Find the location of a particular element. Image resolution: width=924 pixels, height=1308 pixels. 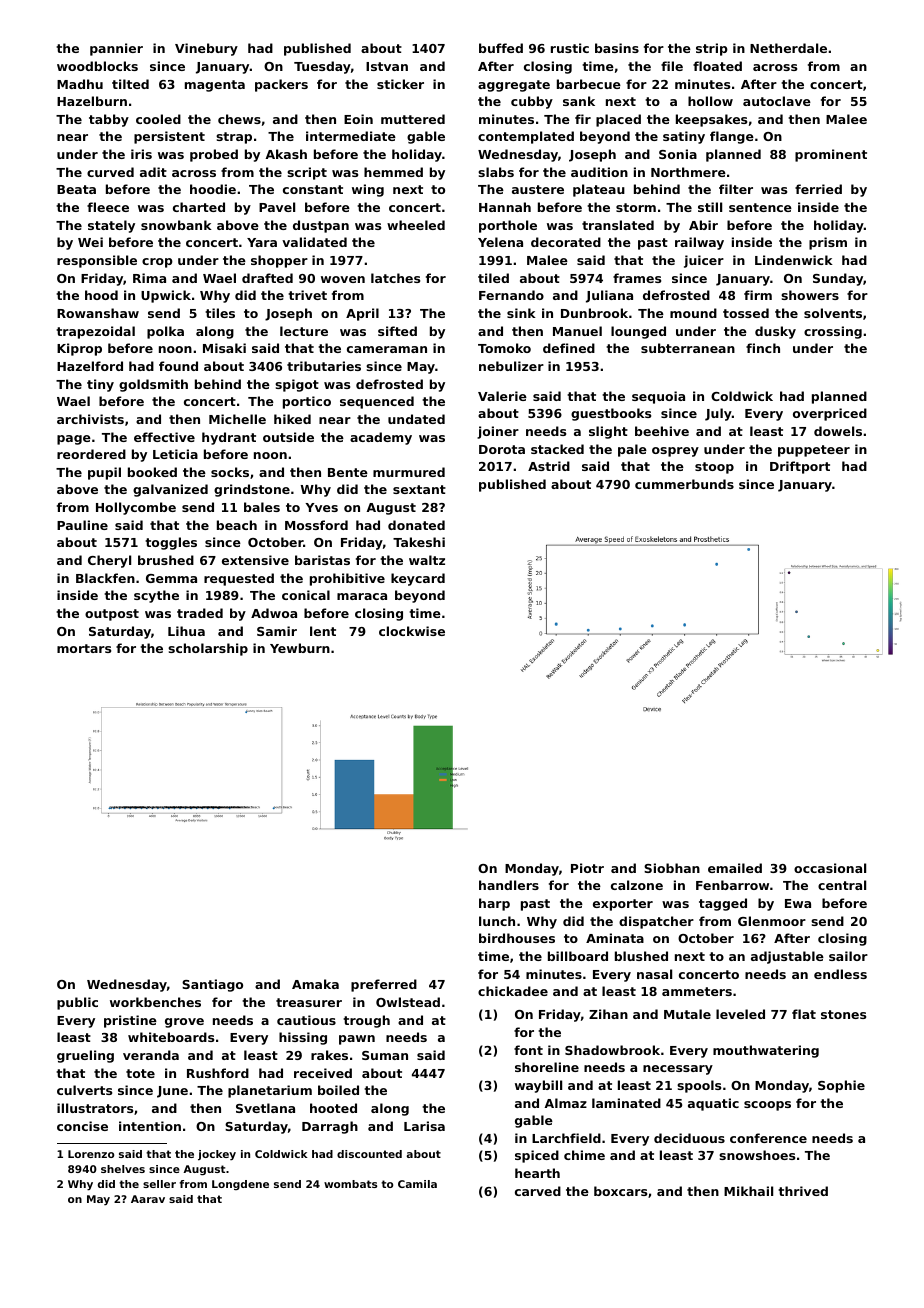

Larisa is located at coordinates (424, 1126).
